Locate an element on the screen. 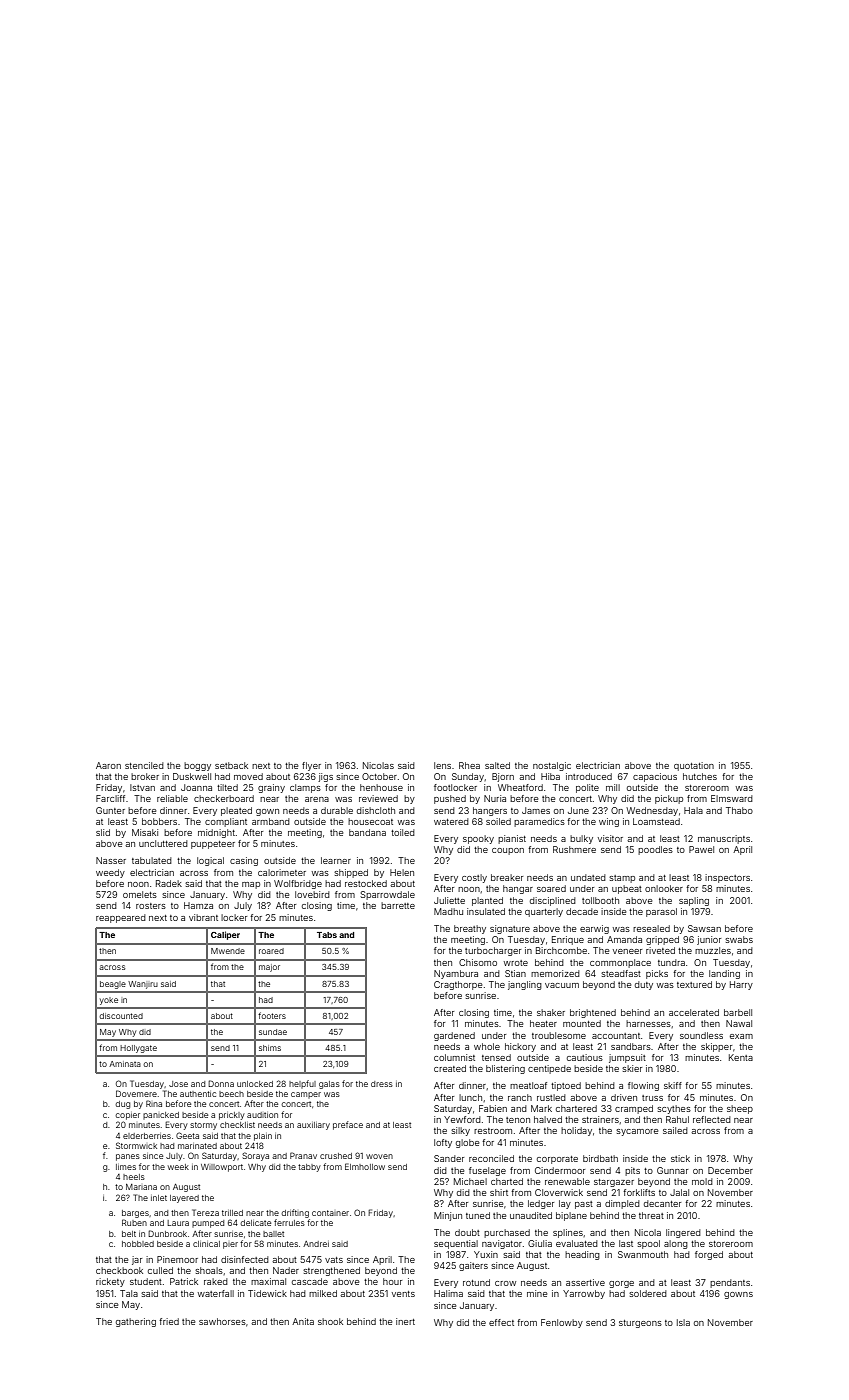 This screenshot has height=1400, width=849. columnist is located at coordinates (454, 1057).
